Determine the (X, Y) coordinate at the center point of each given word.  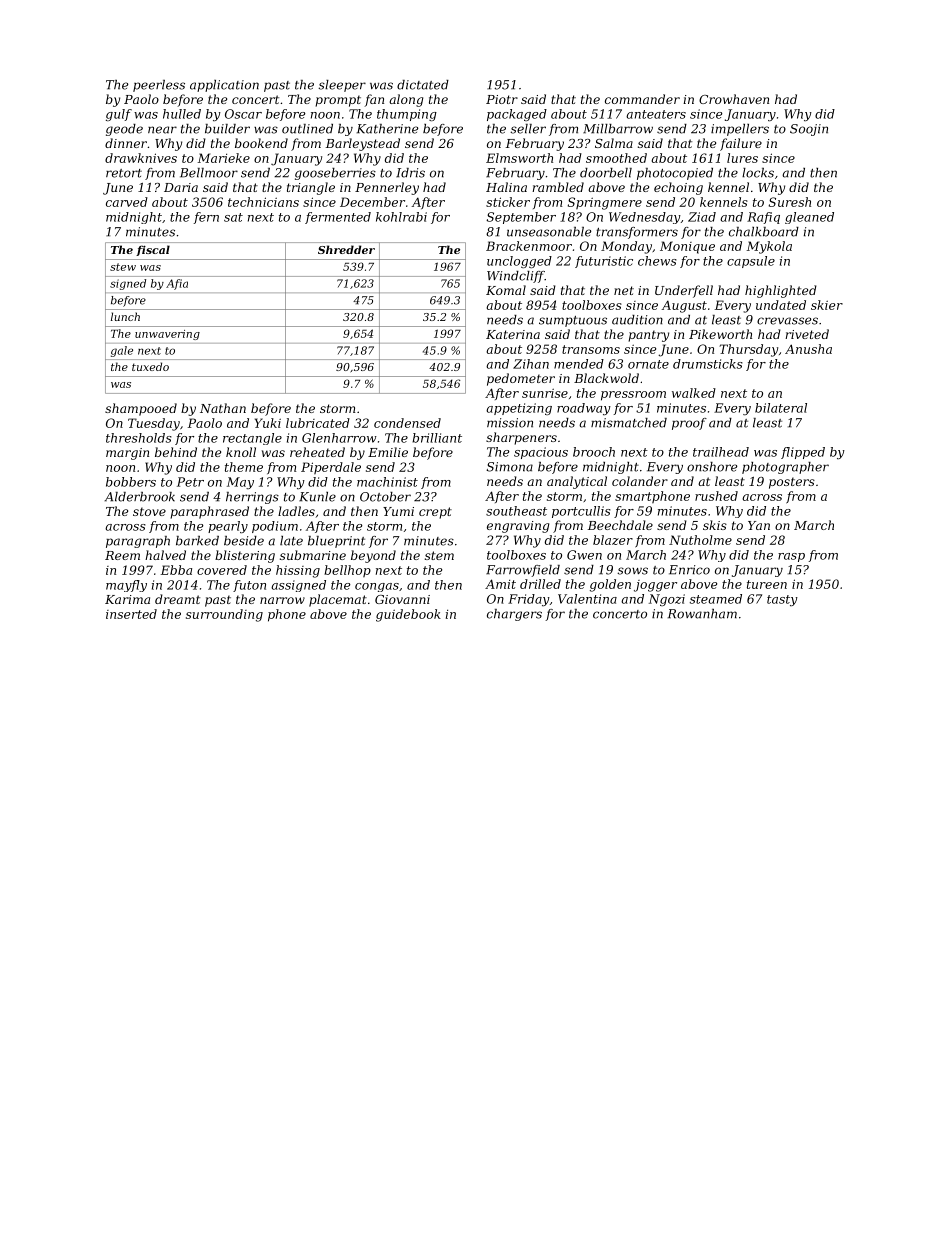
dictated (423, 85)
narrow (282, 600)
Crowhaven (734, 99)
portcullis (581, 512)
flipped (803, 453)
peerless (159, 86)
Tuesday (154, 424)
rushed (716, 496)
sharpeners (521, 438)
